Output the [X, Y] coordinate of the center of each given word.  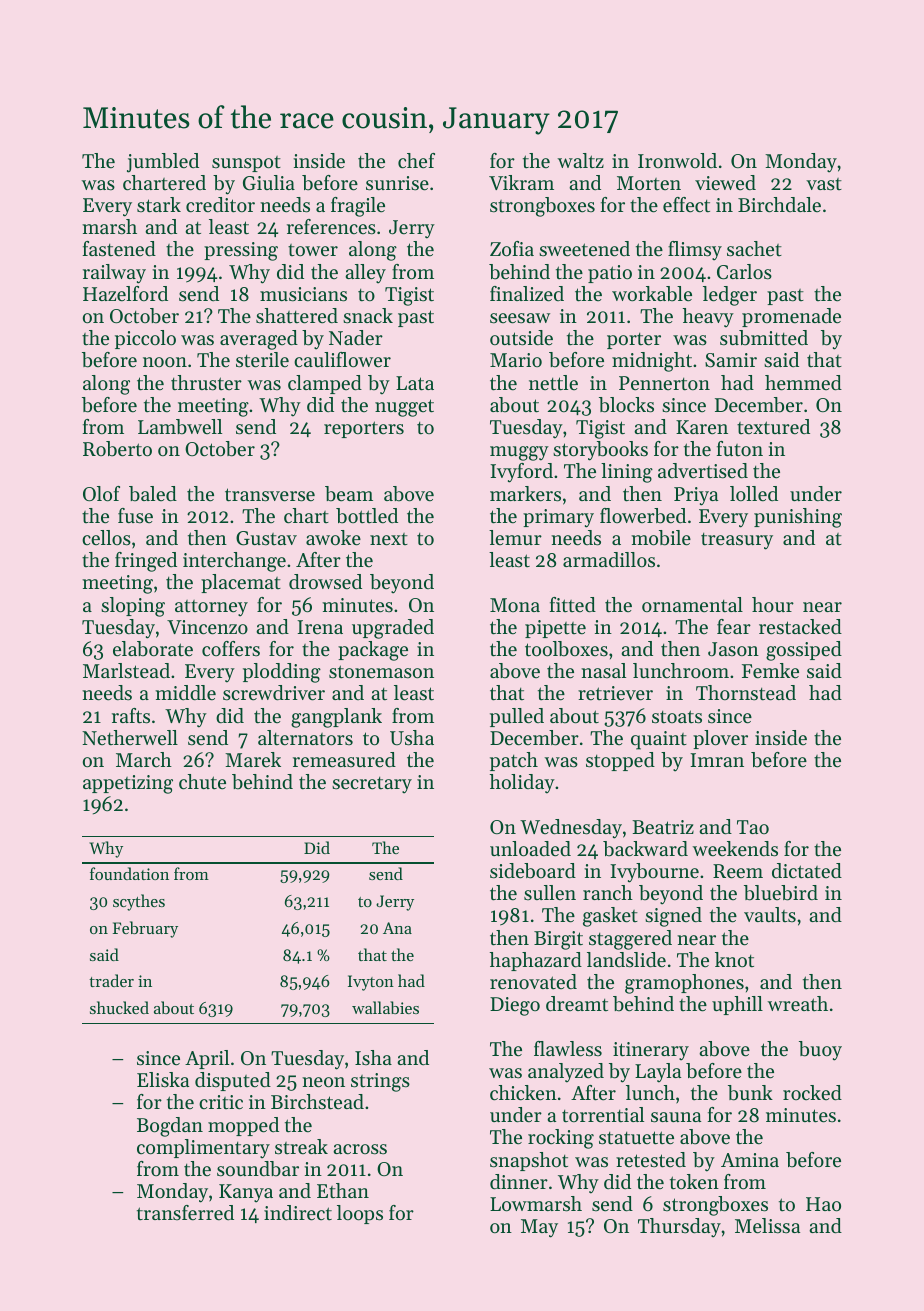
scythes [139, 902]
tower [313, 250]
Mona [515, 605]
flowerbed [643, 516]
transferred [185, 1213]
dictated [807, 871]
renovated [533, 982]
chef [416, 161]
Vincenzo [207, 627]
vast [824, 184]
